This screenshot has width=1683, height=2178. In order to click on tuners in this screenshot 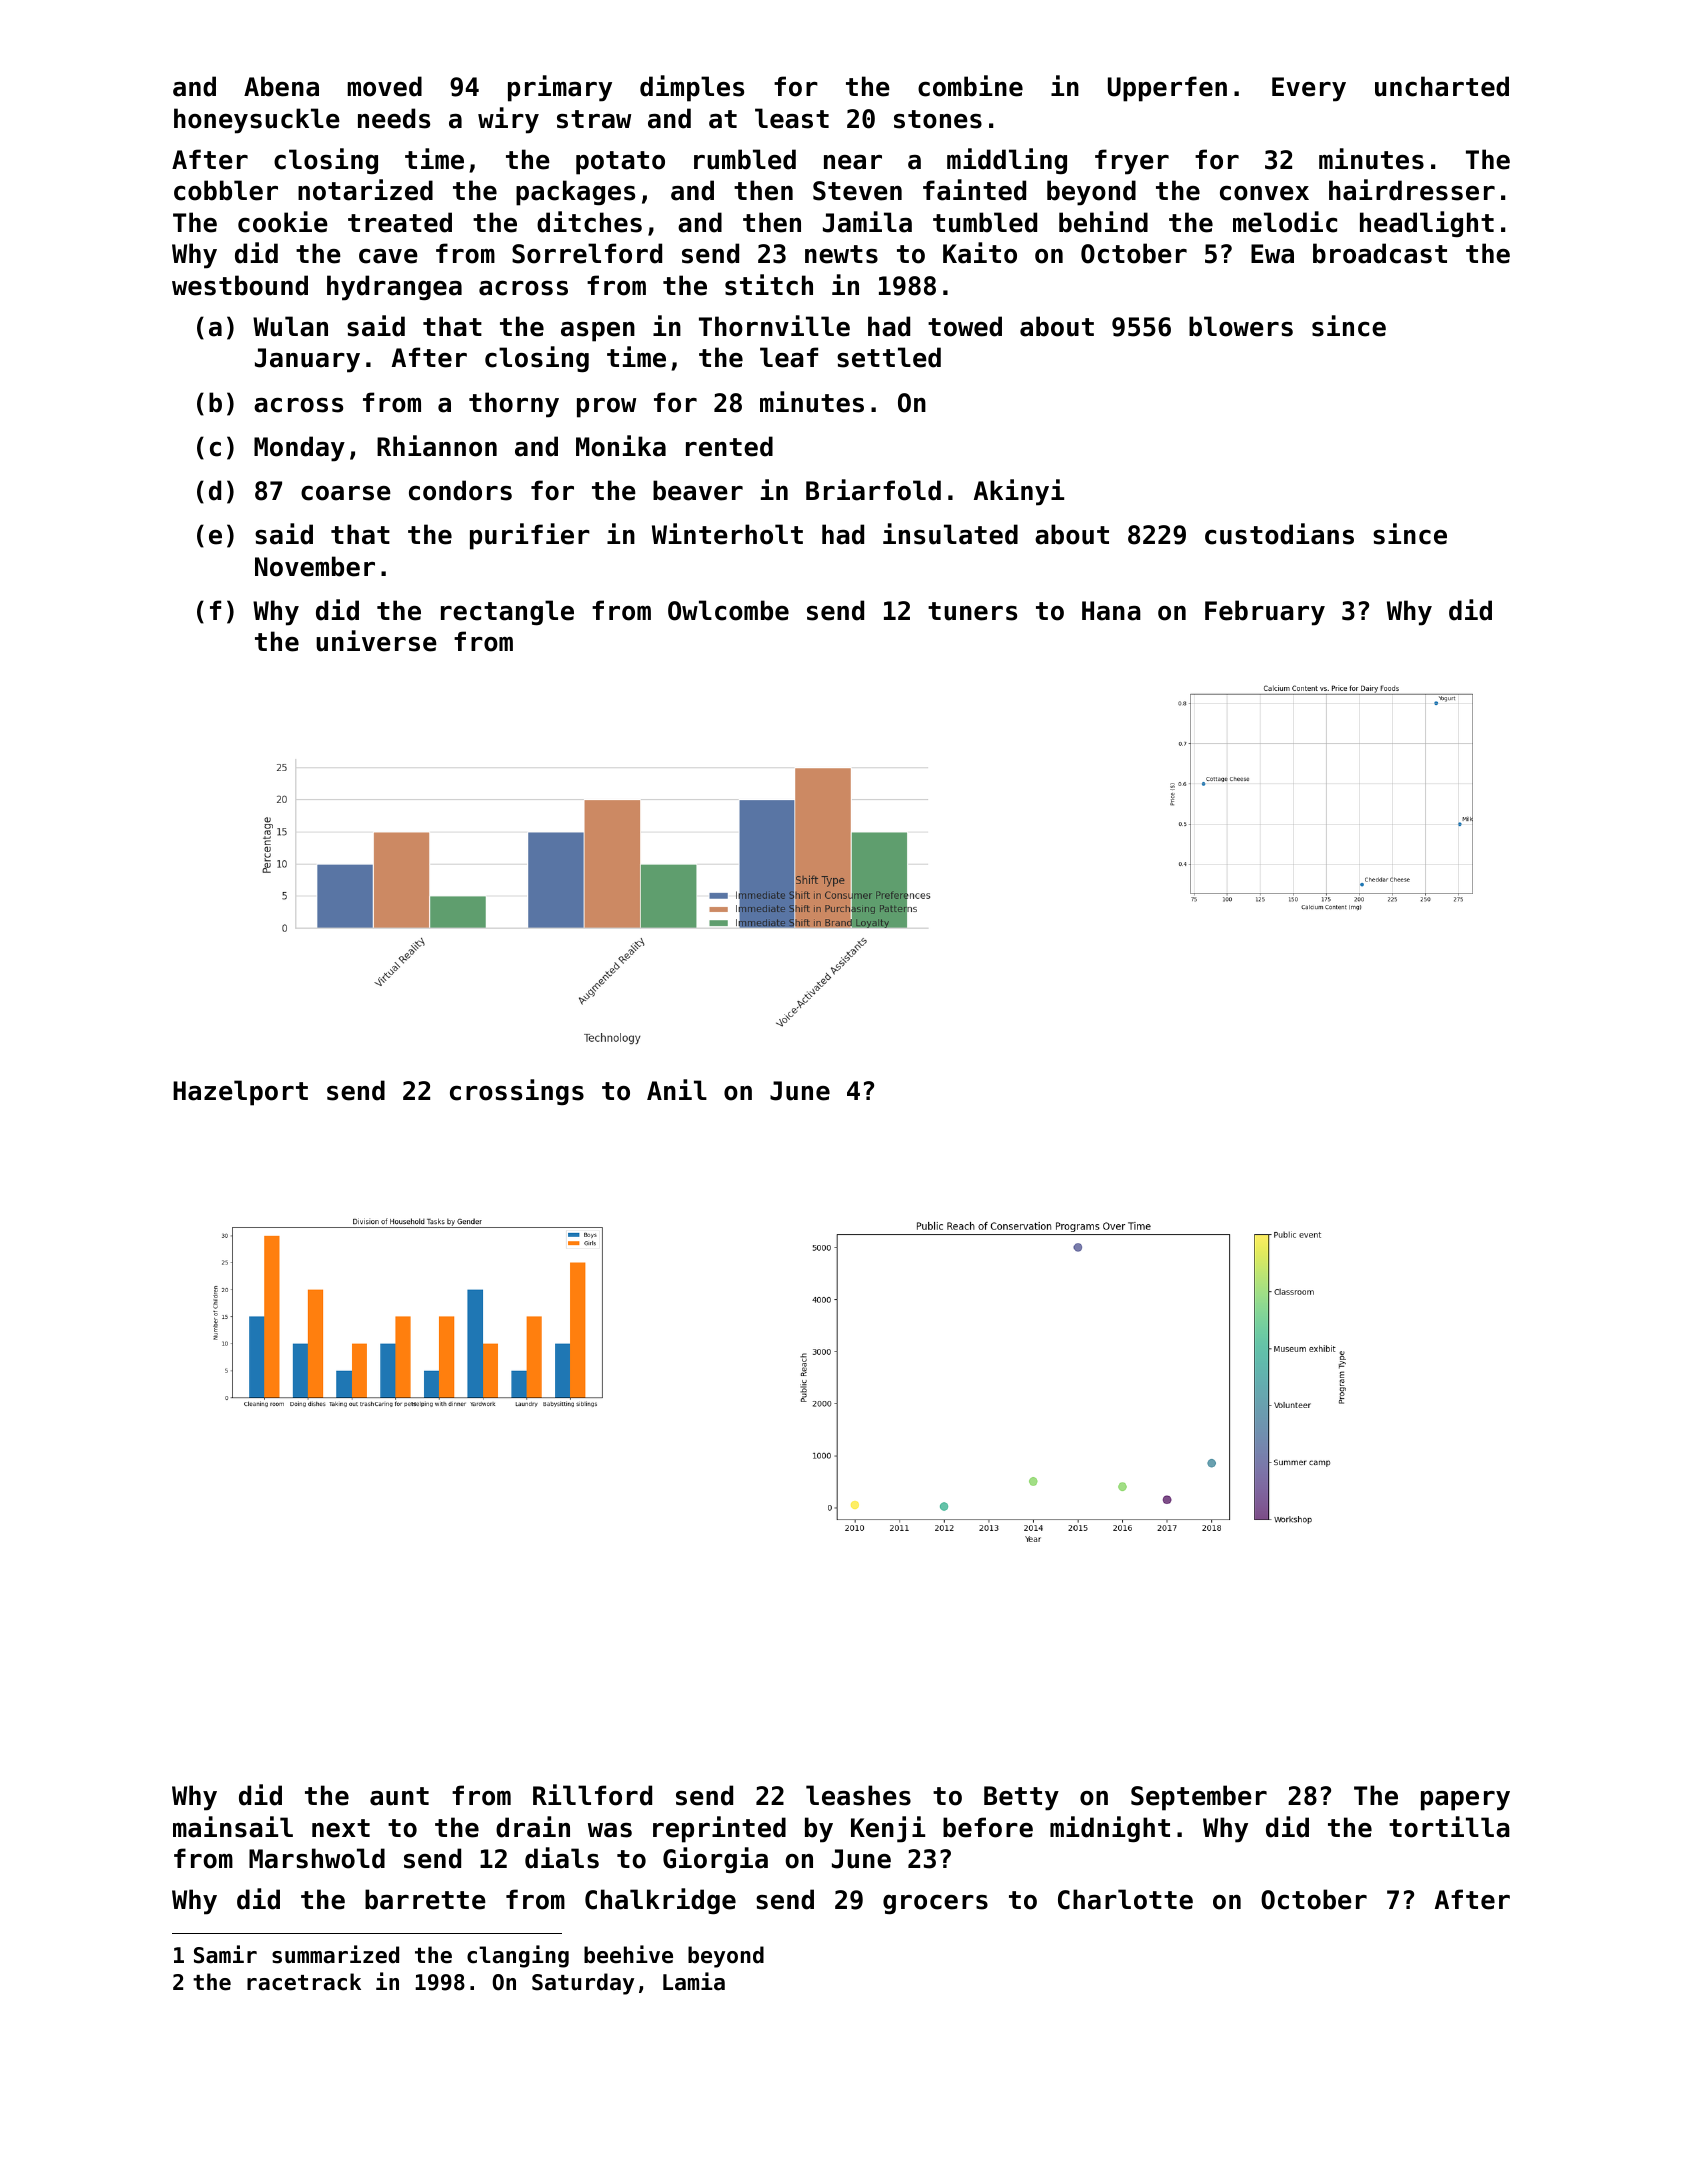, I will do `click(972, 611)`.
